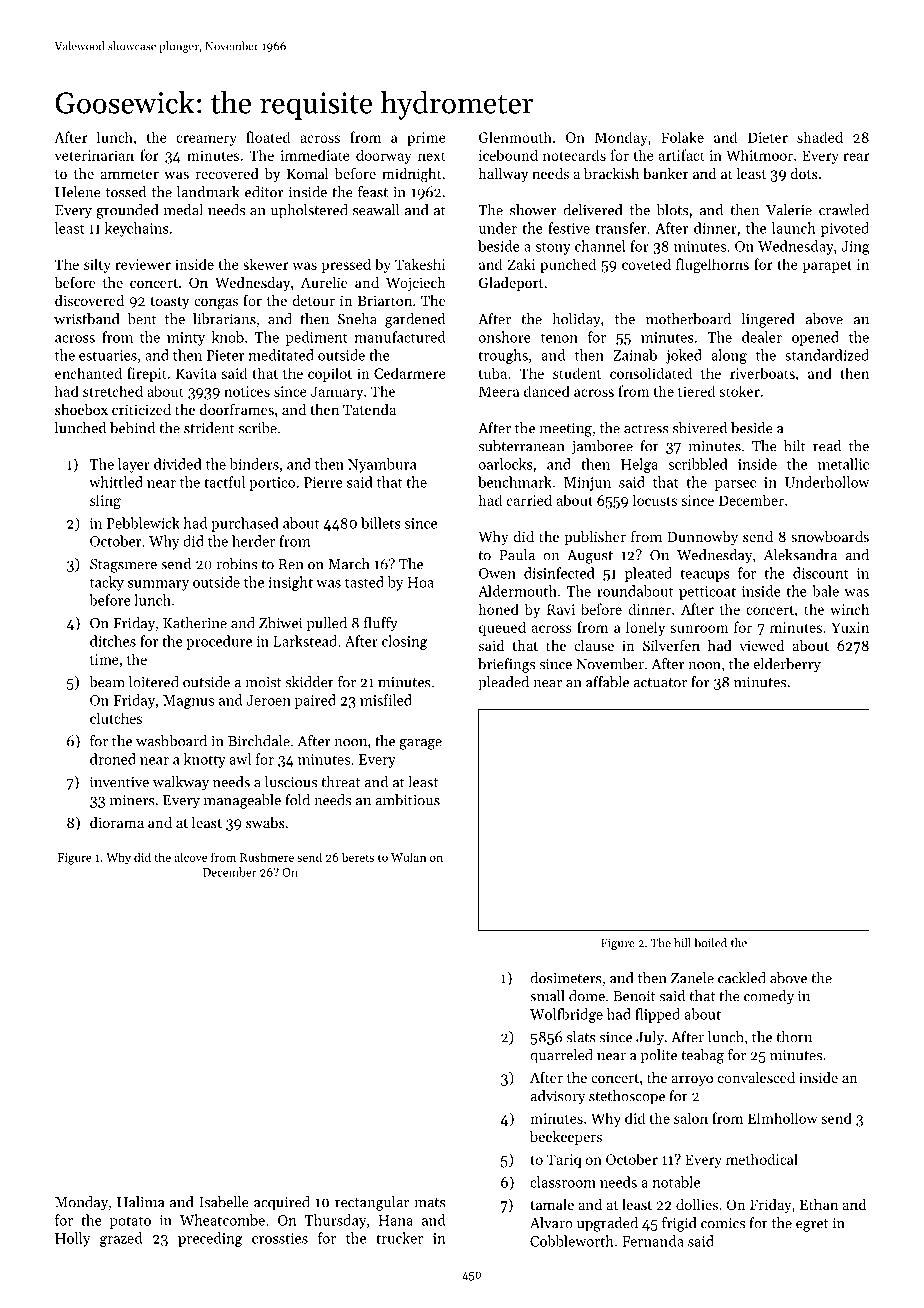 The image size is (924, 1308). Describe the element at coordinates (761, 645) in the image. I see `viewed` at that location.
